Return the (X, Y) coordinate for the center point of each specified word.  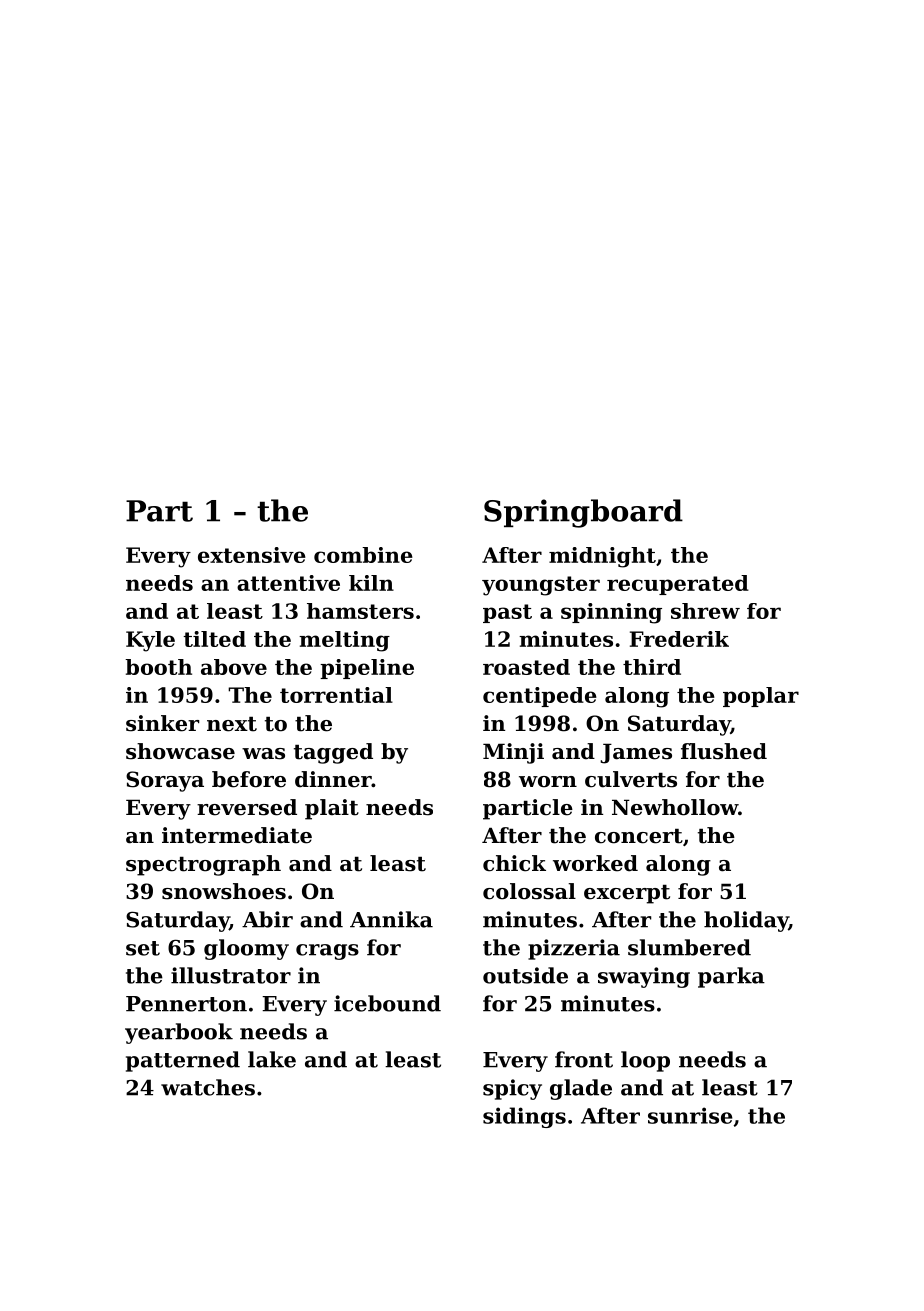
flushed (724, 751)
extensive (252, 555)
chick (514, 863)
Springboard (583, 513)
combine (363, 555)
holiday (746, 921)
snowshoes (224, 891)
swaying (644, 977)
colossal (529, 891)
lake (272, 1059)
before (249, 779)
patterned (183, 1061)
